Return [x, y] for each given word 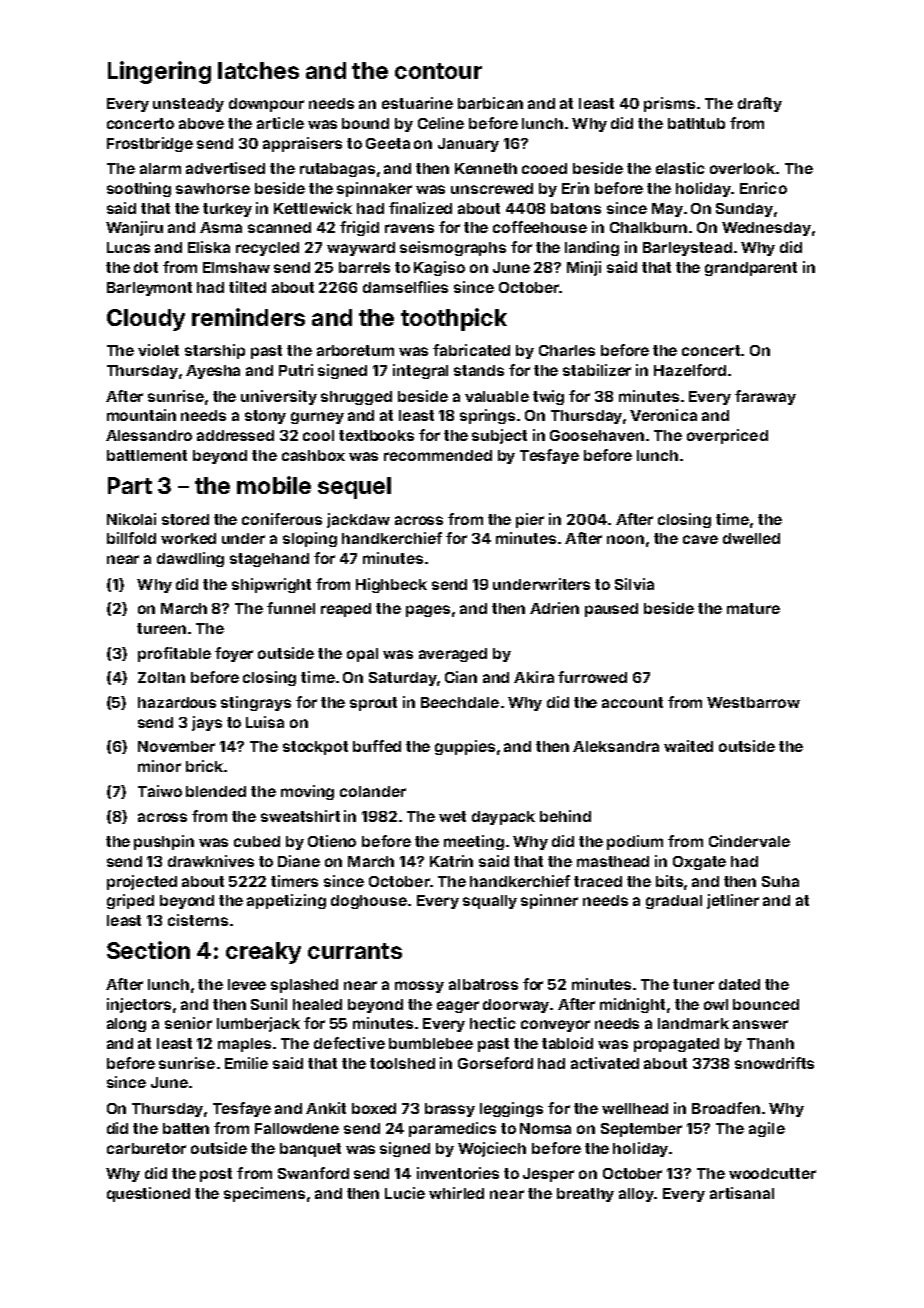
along [126, 1025]
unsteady [188, 105]
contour [438, 71]
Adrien [554, 608]
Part [130, 485]
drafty [760, 104]
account [632, 702]
